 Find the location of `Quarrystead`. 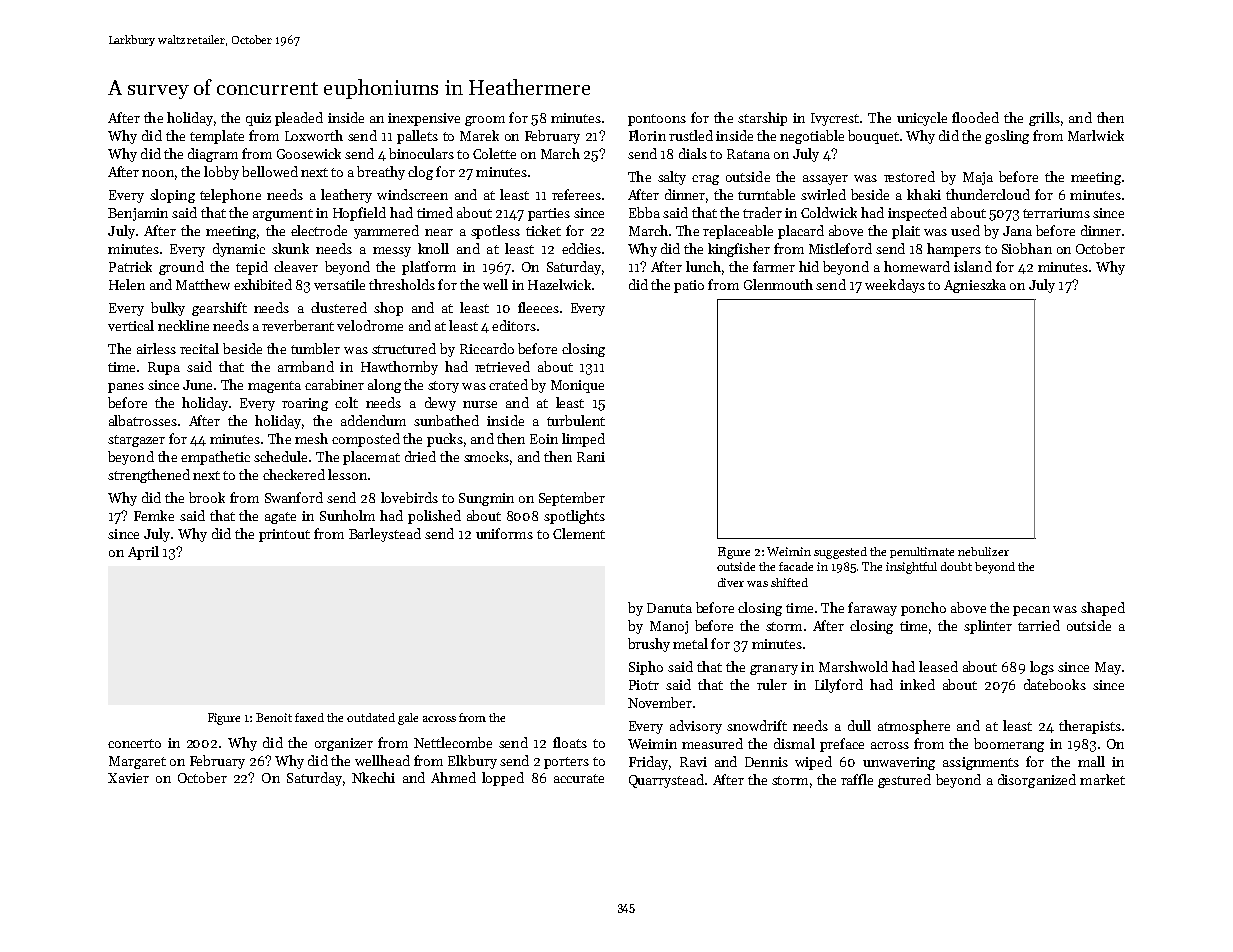

Quarrystead is located at coordinates (666, 781).
